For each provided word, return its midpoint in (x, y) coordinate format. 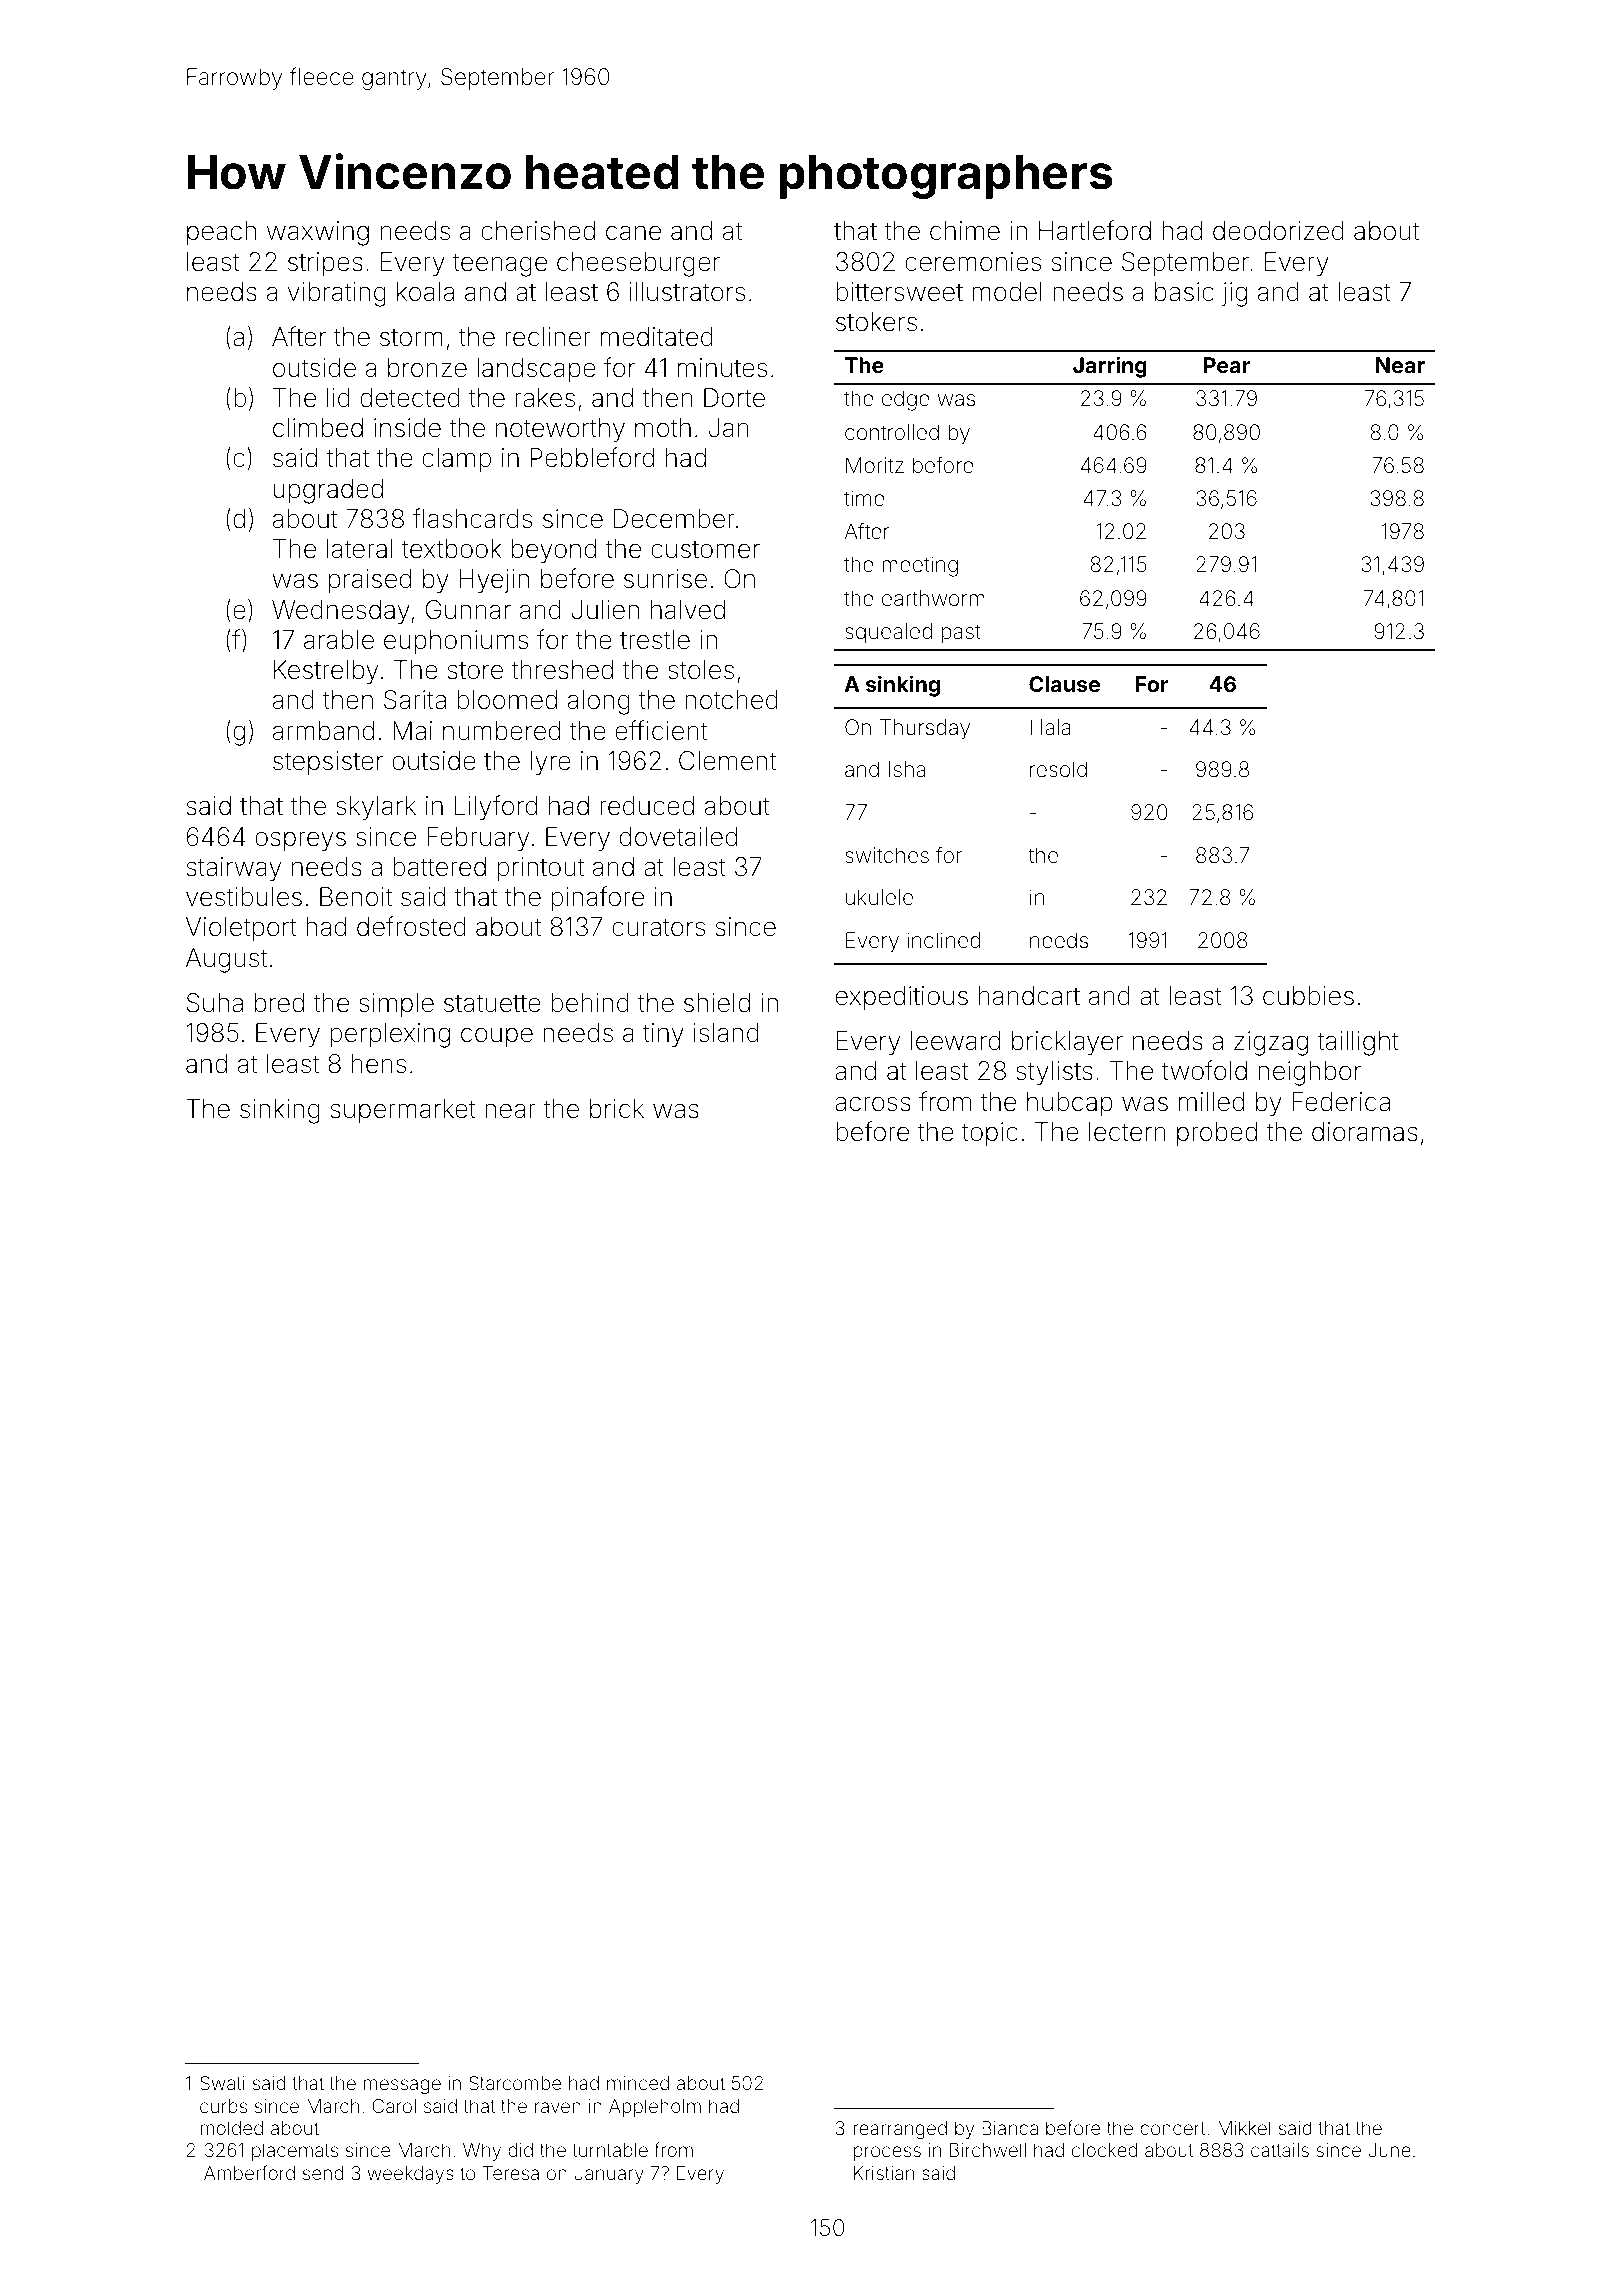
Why (482, 2152)
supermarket (403, 1111)
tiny (663, 1035)
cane (633, 233)
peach (221, 233)
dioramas (1365, 1132)
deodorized (1278, 231)
